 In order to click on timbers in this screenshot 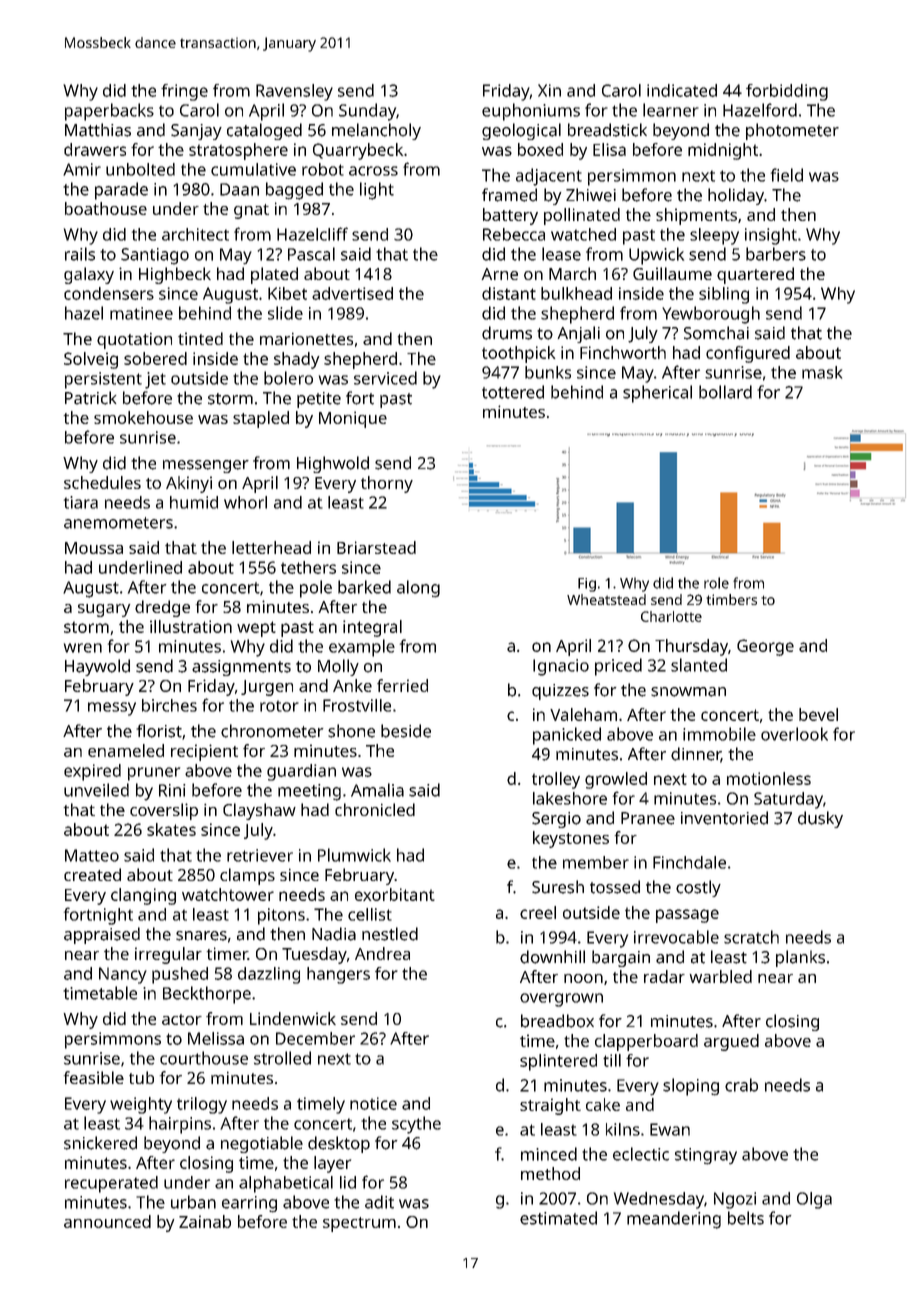, I will do `click(731, 599)`.
